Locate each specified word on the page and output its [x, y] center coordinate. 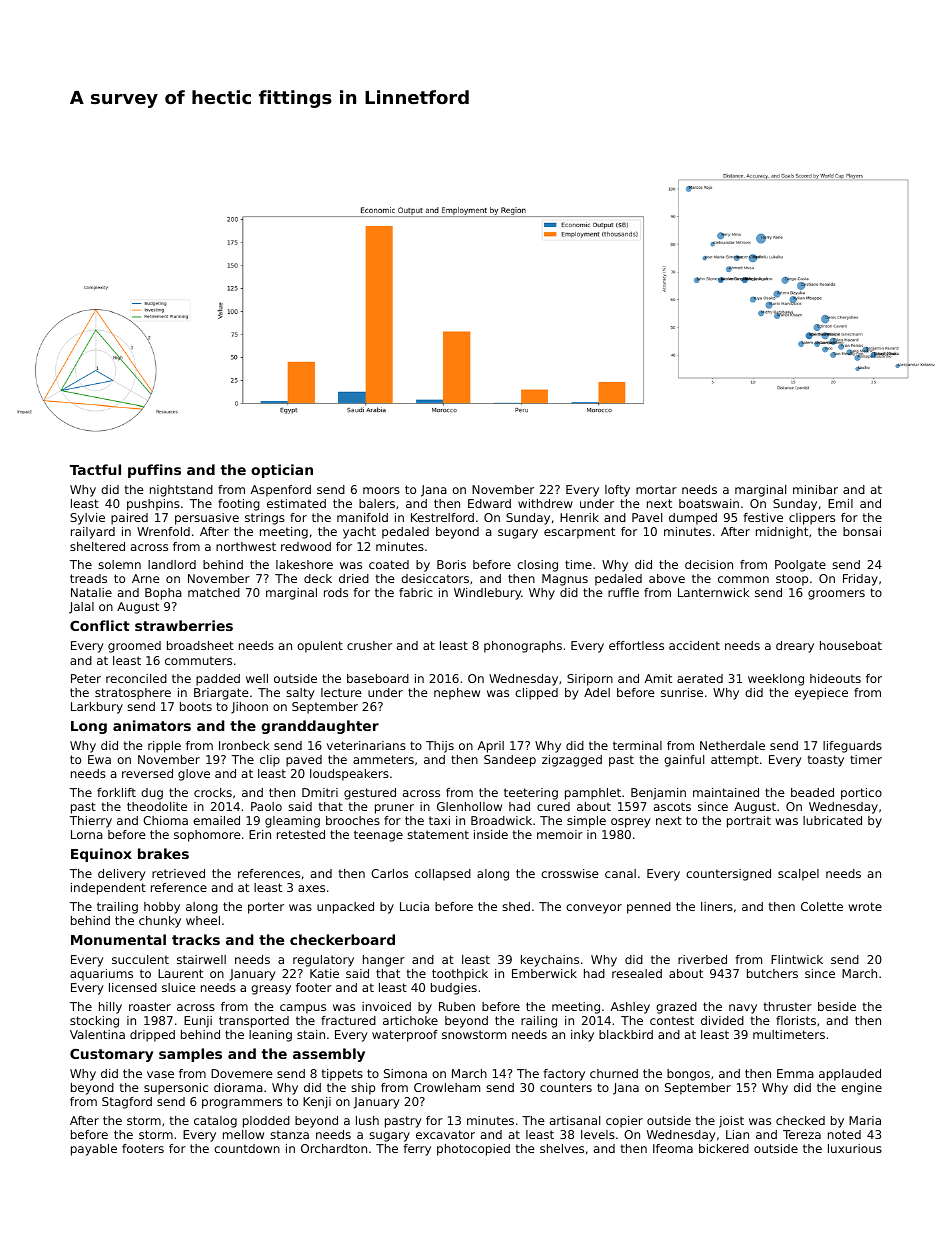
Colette [822, 906]
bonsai [862, 531]
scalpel [798, 875]
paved [304, 761]
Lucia [414, 906]
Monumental [118, 939]
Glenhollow [469, 806]
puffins [154, 471]
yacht [359, 533]
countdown [247, 1148]
